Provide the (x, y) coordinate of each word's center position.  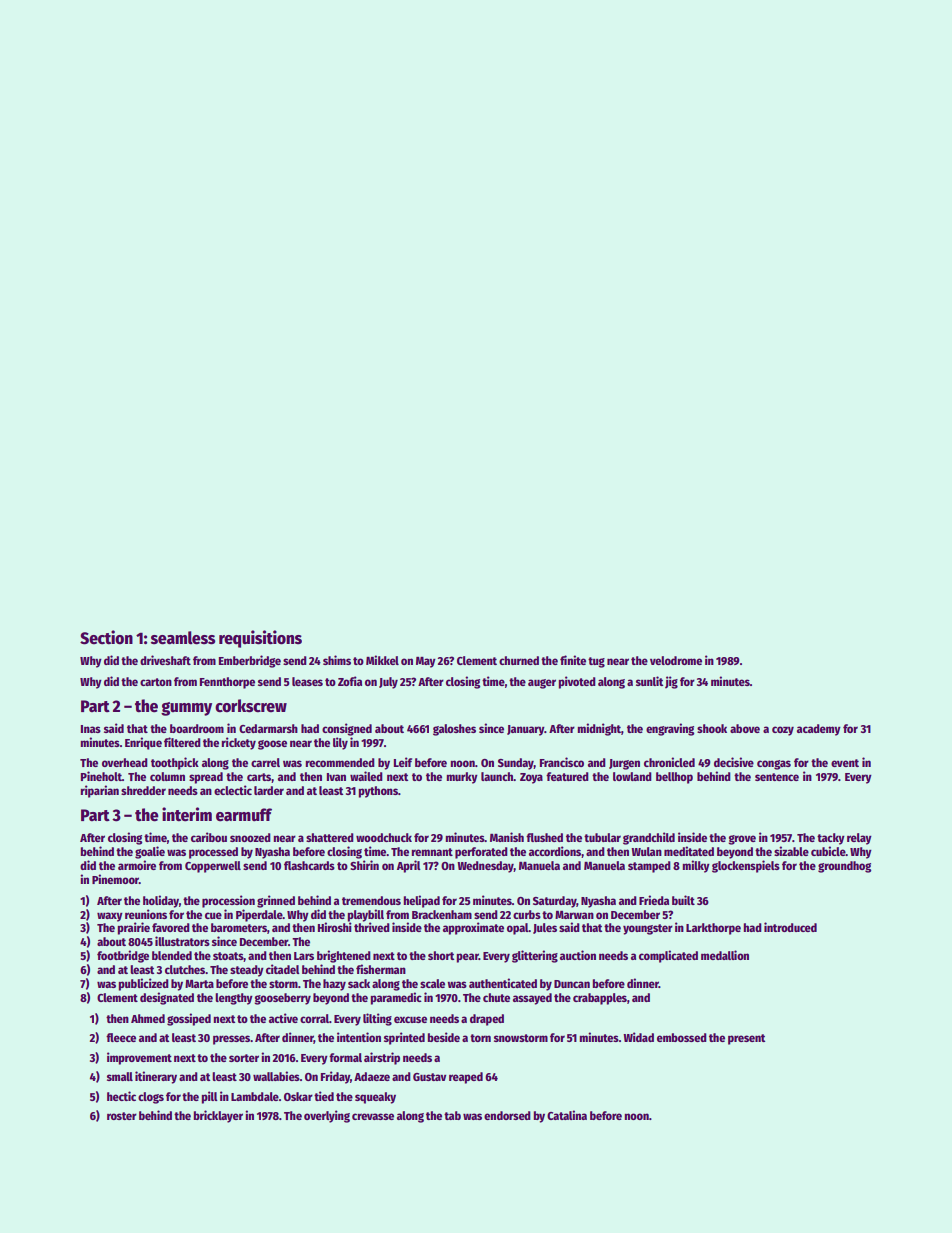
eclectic (233, 790)
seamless (183, 638)
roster (122, 1116)
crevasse (373, 1116)
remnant (432, 852)
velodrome (676, 660)
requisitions (260, 639)
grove (742, 840)
